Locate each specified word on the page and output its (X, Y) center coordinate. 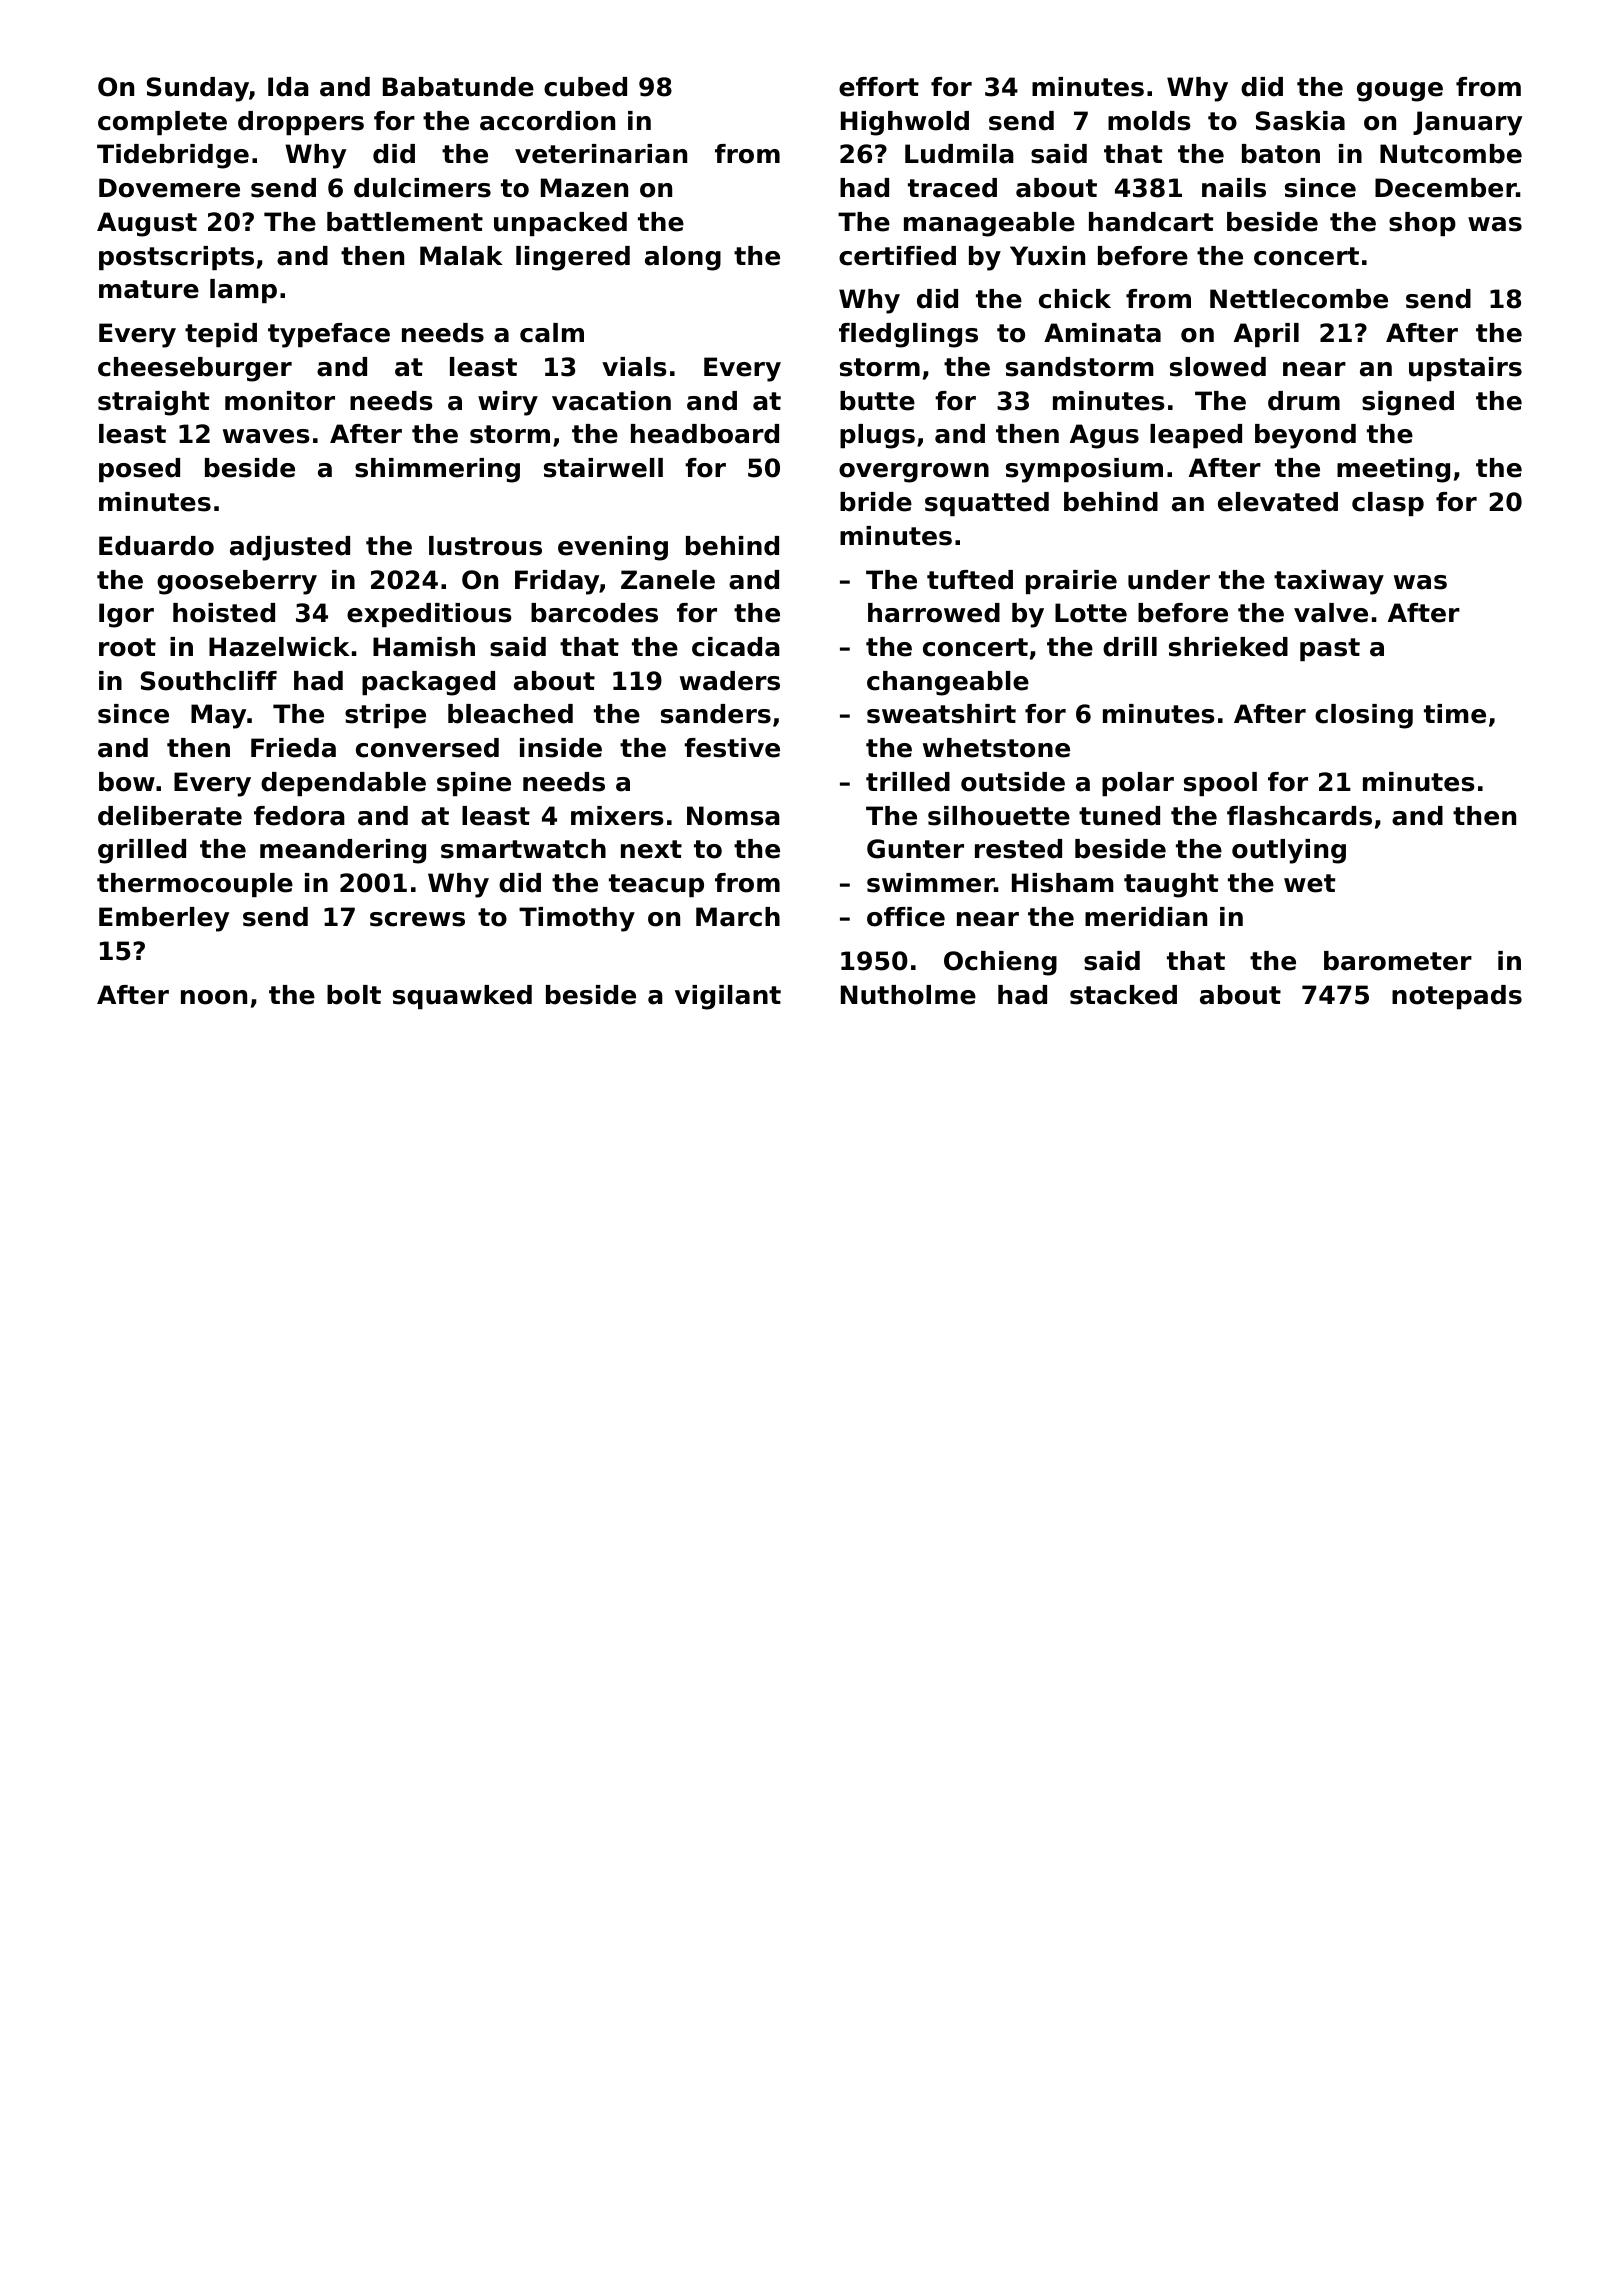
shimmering (437, 470)
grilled (142, 851)
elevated (1278, 502)
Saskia (1300, 121)
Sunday (198, 89)
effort (879, 87)
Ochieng (1000, 963)
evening (613, 548)
